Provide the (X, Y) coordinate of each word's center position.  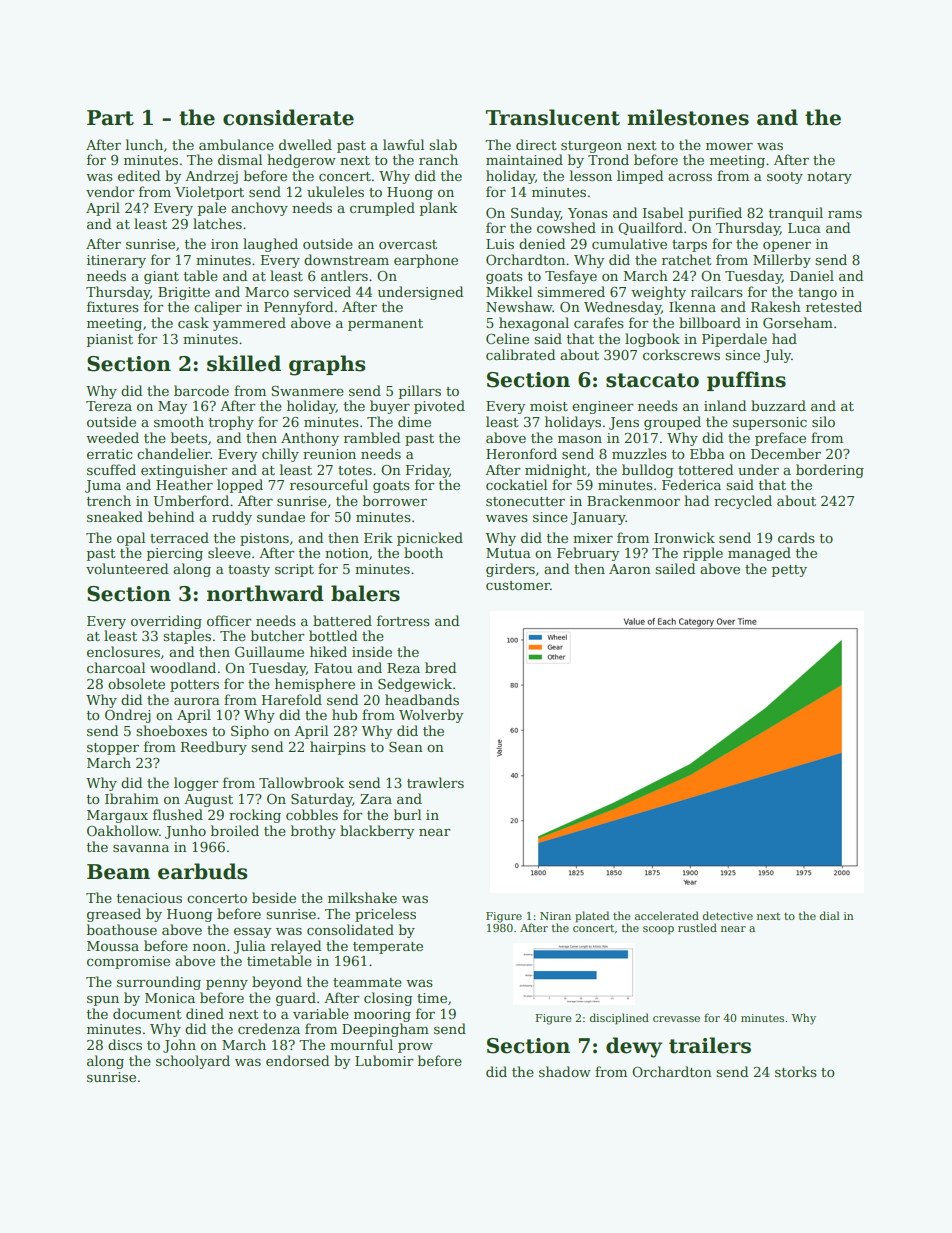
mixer (593, 538)
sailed (675, 568)
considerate (288, 117)
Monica (170, 998)
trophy (231, 423)
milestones (688, 117)
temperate (388, 948)
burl (407, 814)
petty (789, 571)
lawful (403, 144)
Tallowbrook (301, 782)
